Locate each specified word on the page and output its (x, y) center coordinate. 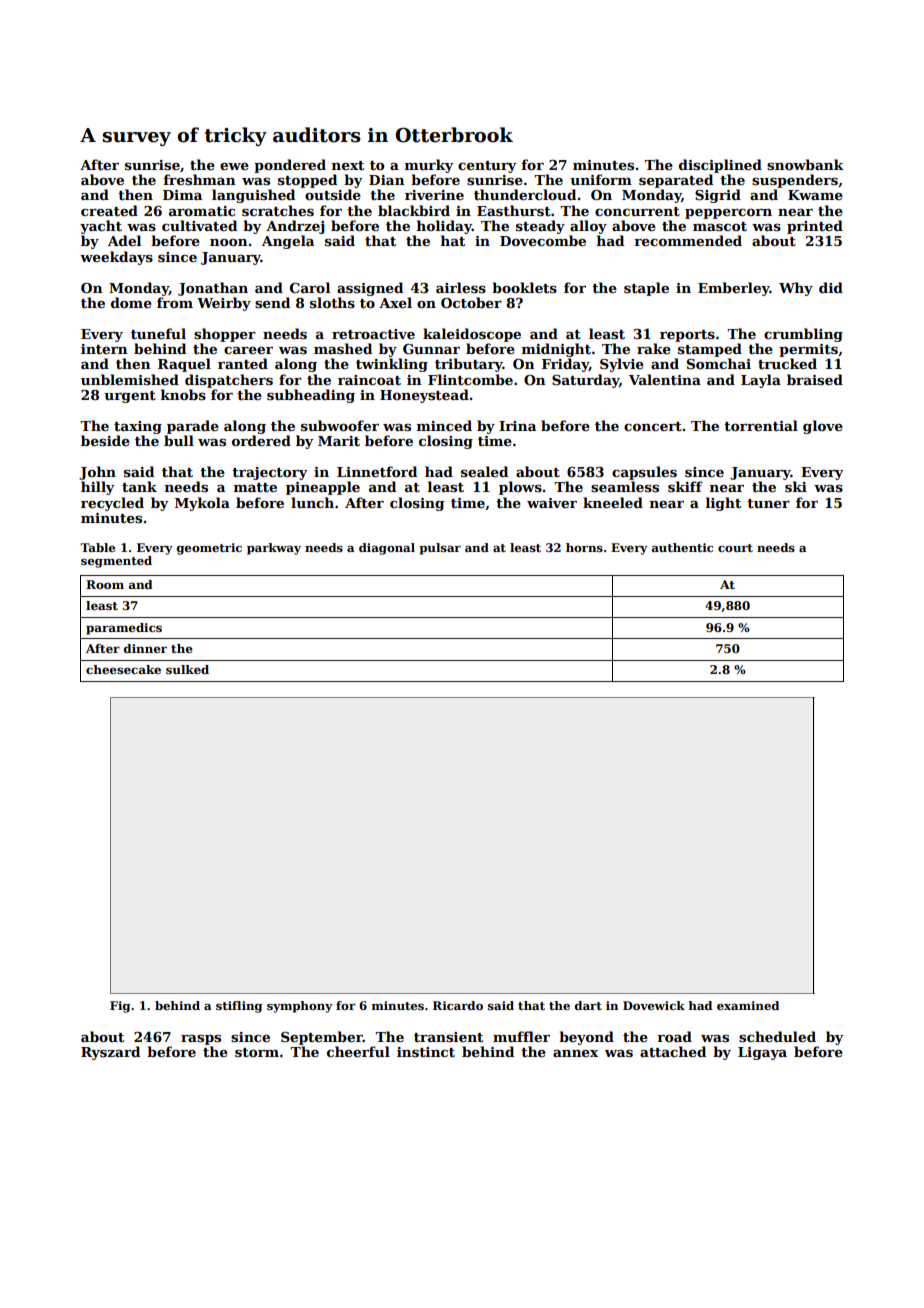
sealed (484, 471)
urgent (130, 397)
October (471, 302)
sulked (187, 669)
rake (654, 348)
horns (584, 547)
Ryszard (110, 1053)
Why (796, 289)
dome (131, 302)
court (735, 548)
